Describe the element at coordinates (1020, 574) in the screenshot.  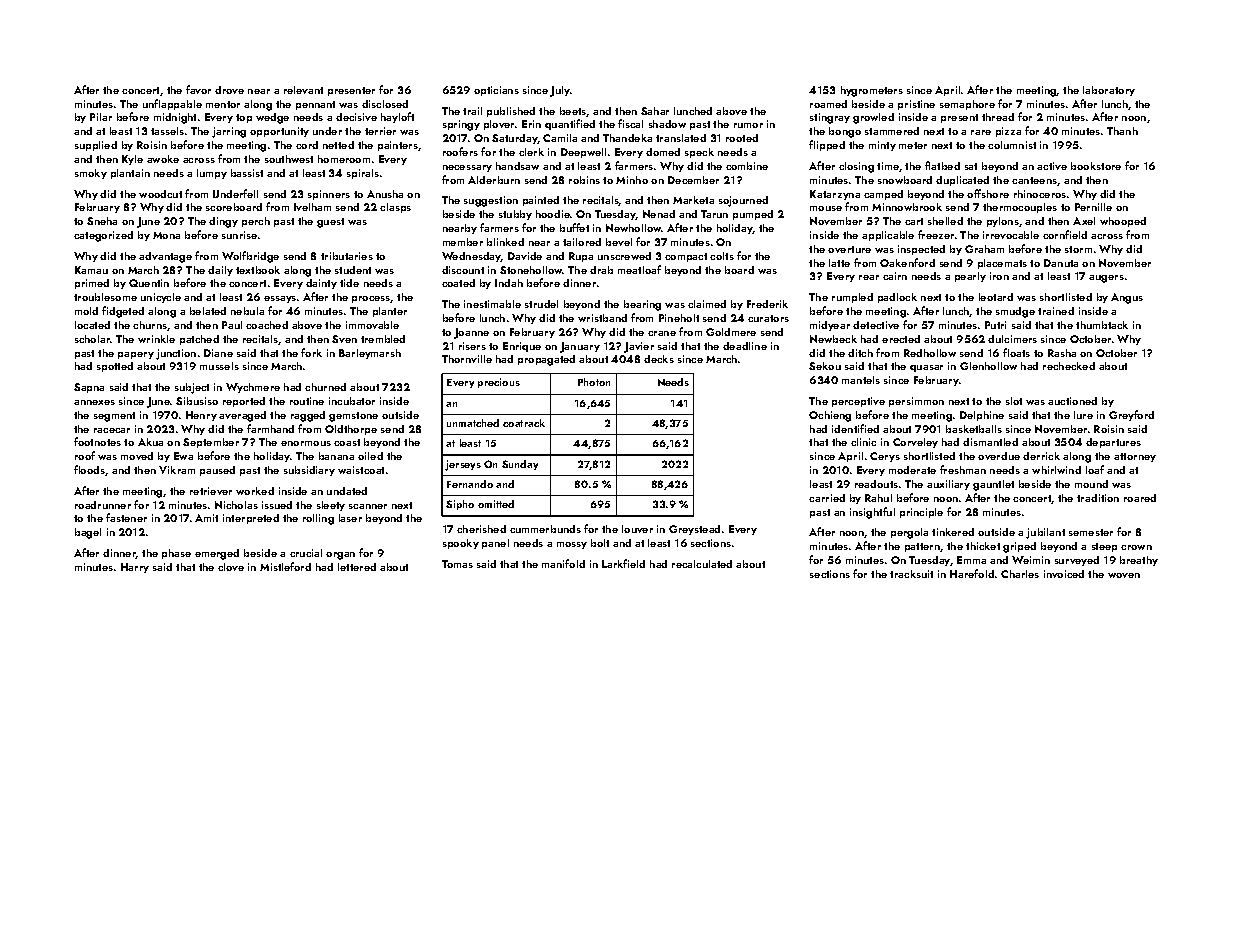
I see `Charles` at that location.
